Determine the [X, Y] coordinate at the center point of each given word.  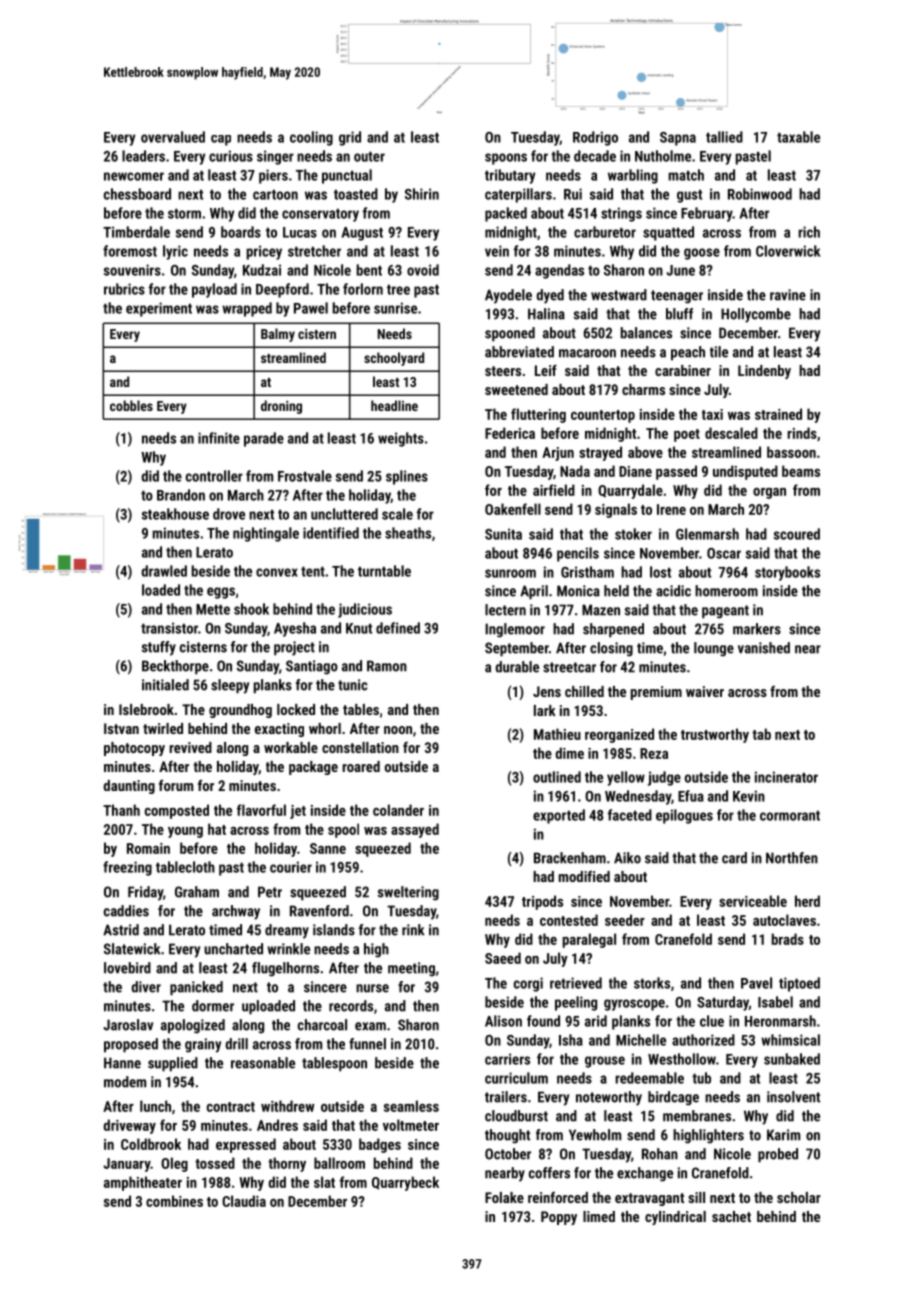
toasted [356, 194]
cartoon [275, 194]
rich [809, 232]
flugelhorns [285, 969]
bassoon [791, 452]
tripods [542, 902]
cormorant [790, 815]
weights [401, 439]
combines [174, 1201]
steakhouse [175, 514]
